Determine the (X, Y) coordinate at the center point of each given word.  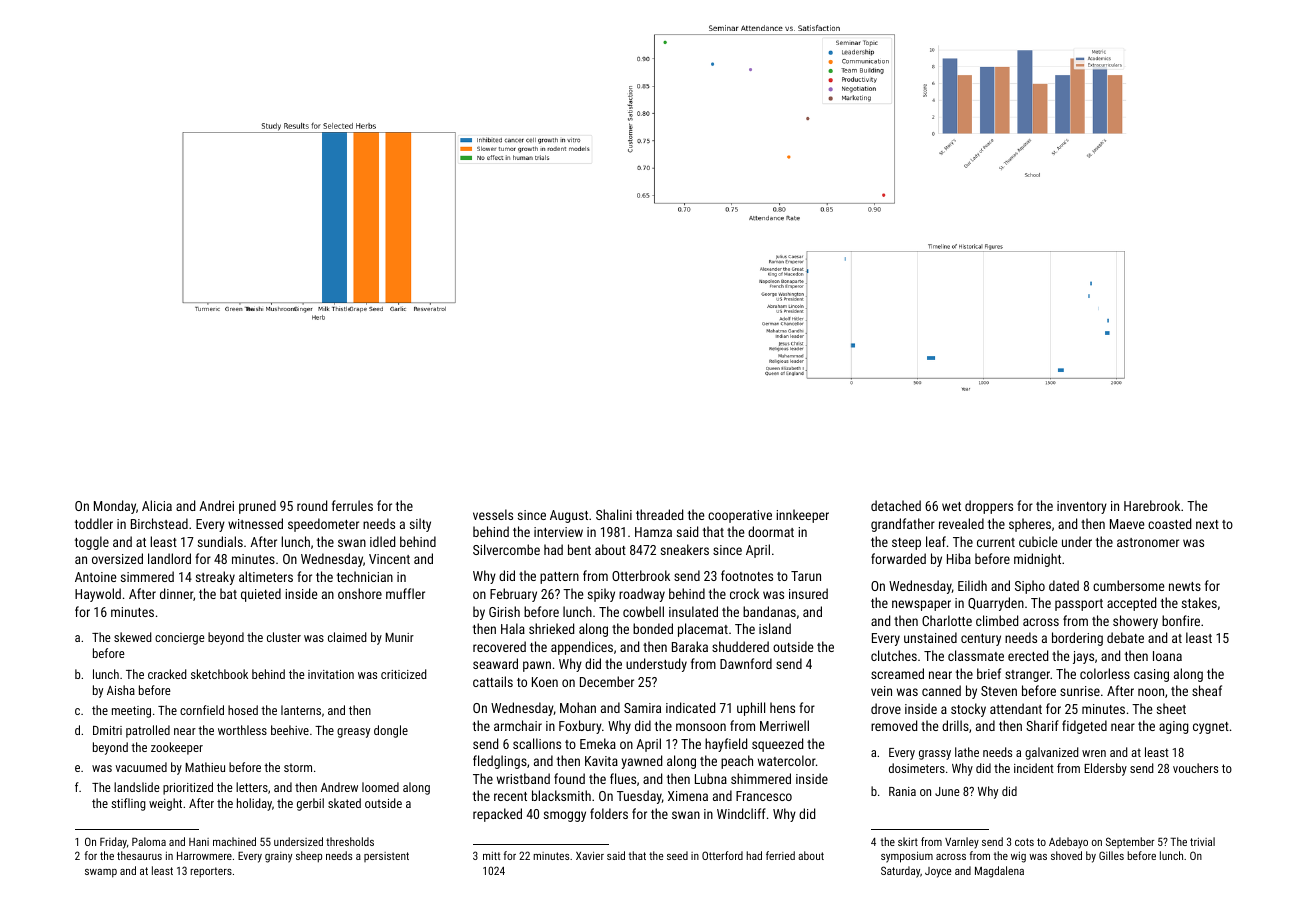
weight (165, 804)
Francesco (764, 796)
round (312, 505)
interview (558, 532)
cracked (167, 674)
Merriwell (784, 725)
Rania (902, 791)
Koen (545, 682)
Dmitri (107, 730)
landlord (169, 558)
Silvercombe (506, 549)
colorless (1105, 673)
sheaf (1207, 690)
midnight (1037, 560)
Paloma (149, 841)
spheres (1030, 525)
